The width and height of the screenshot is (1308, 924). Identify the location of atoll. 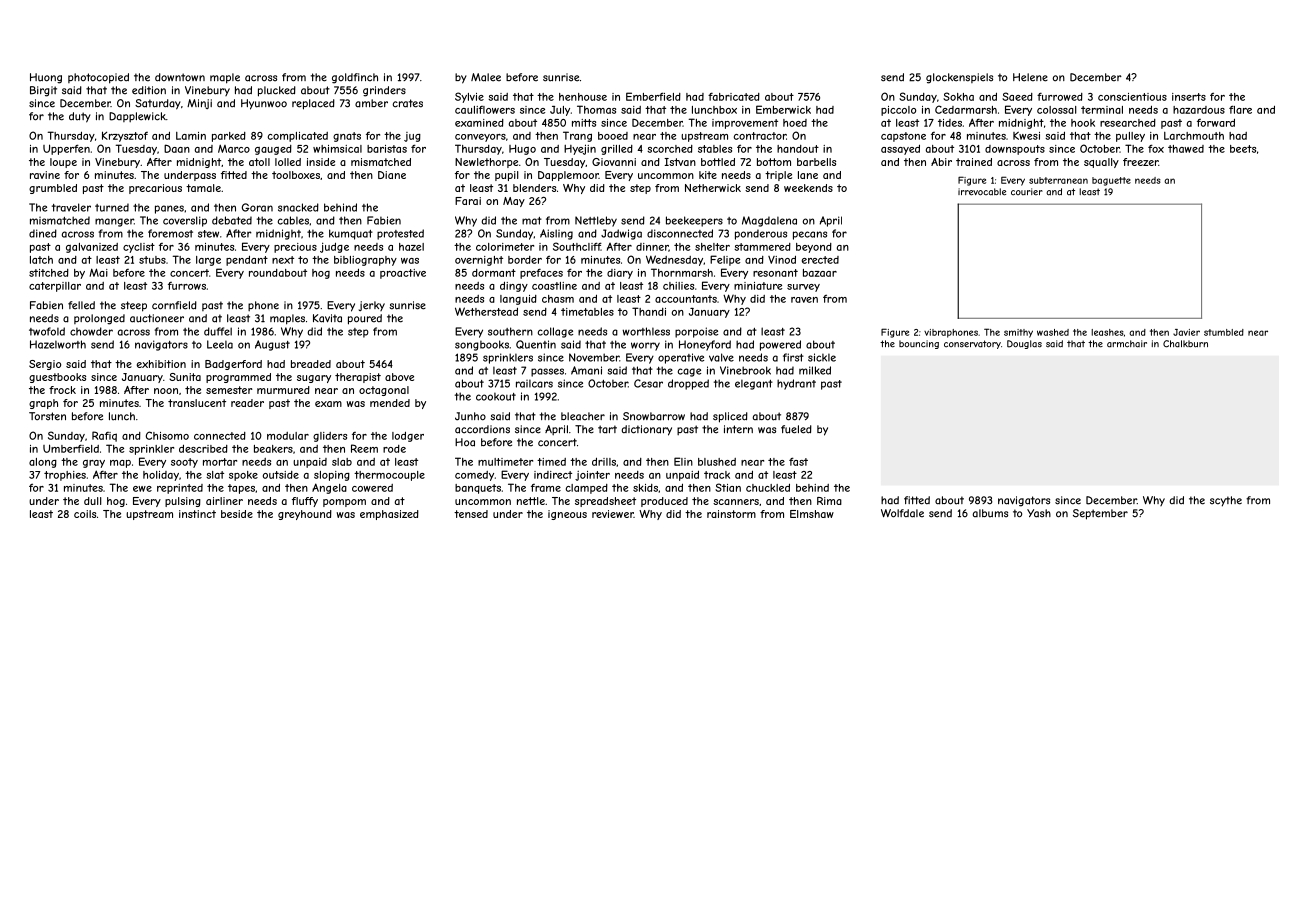
(259, 162).
